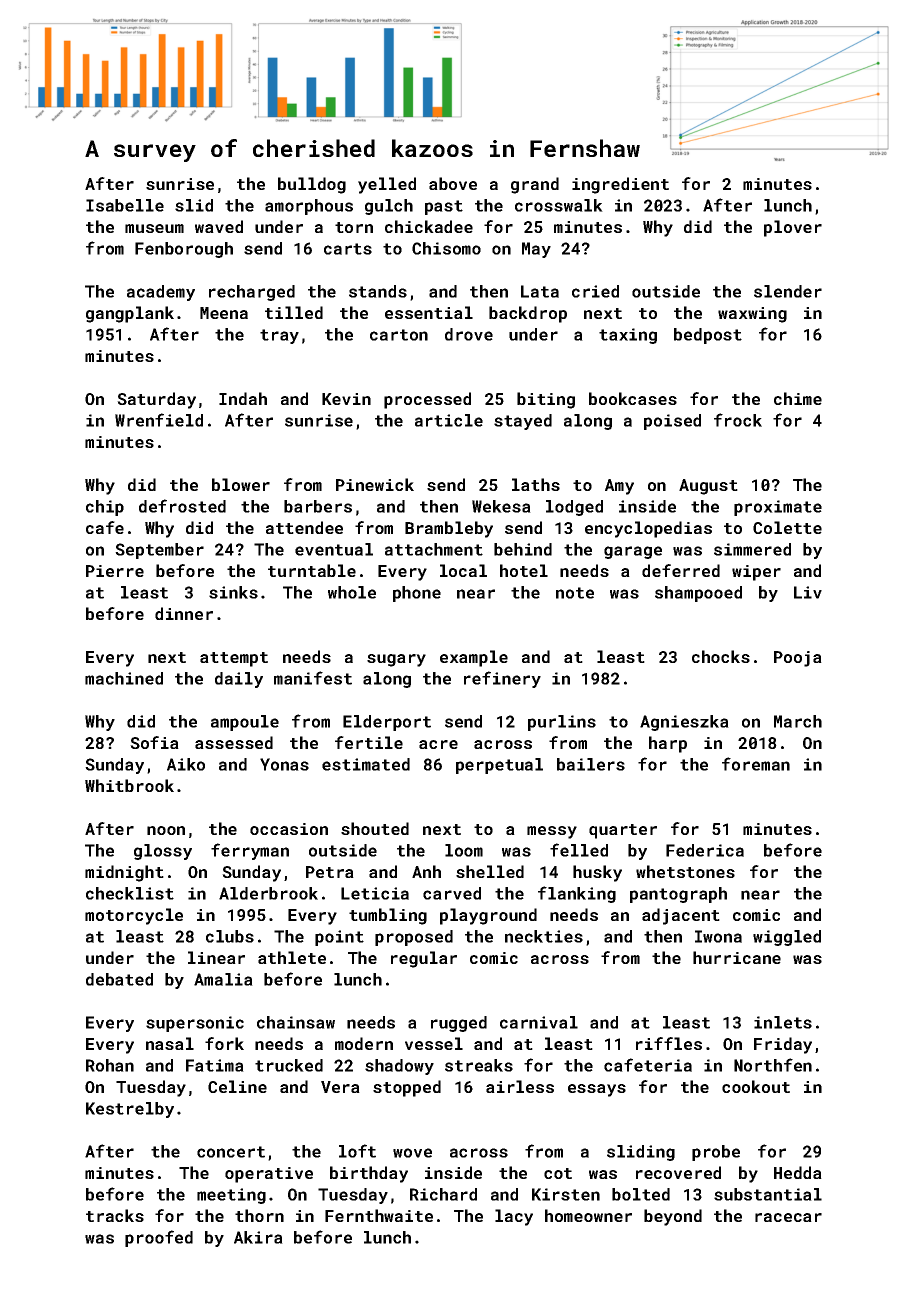 The height and width of the screenshot is (1316, 908). What do you see at coordinates (375, 893) in the screenshot?
I see `Leticia` at bounding box center [375, 893].
